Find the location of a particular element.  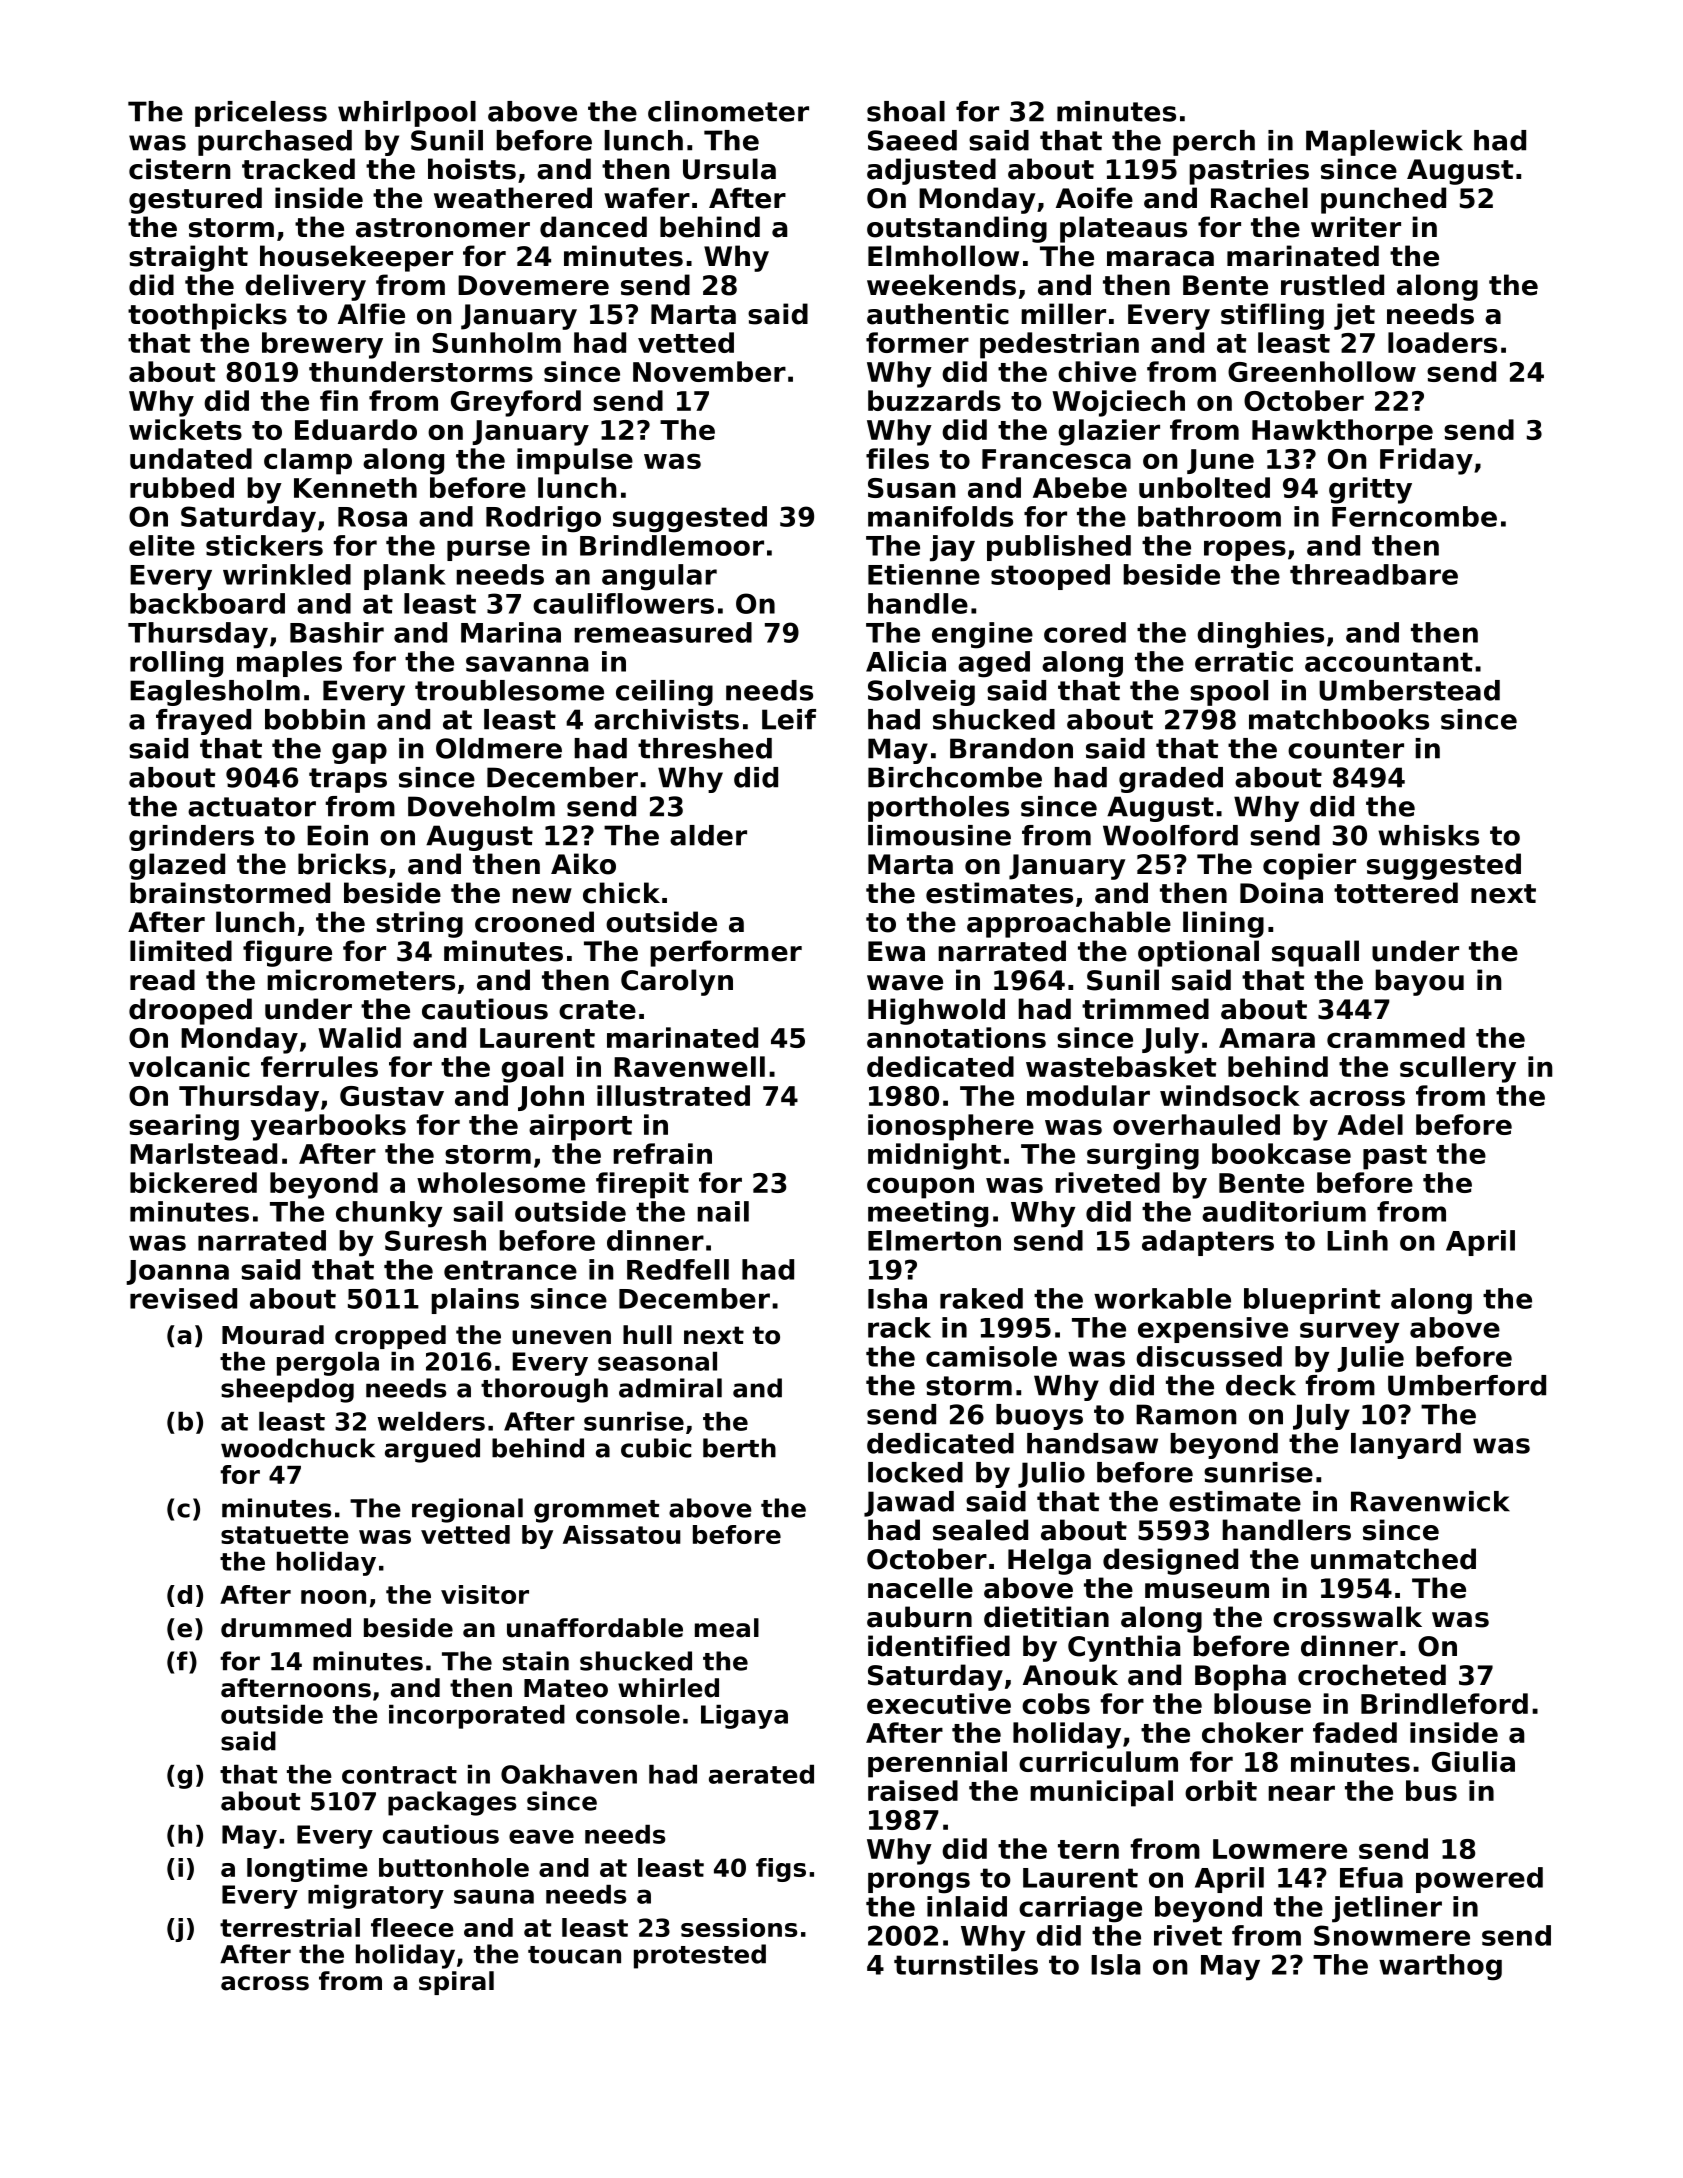

nacelle is located at coordinates (920, 1588).
